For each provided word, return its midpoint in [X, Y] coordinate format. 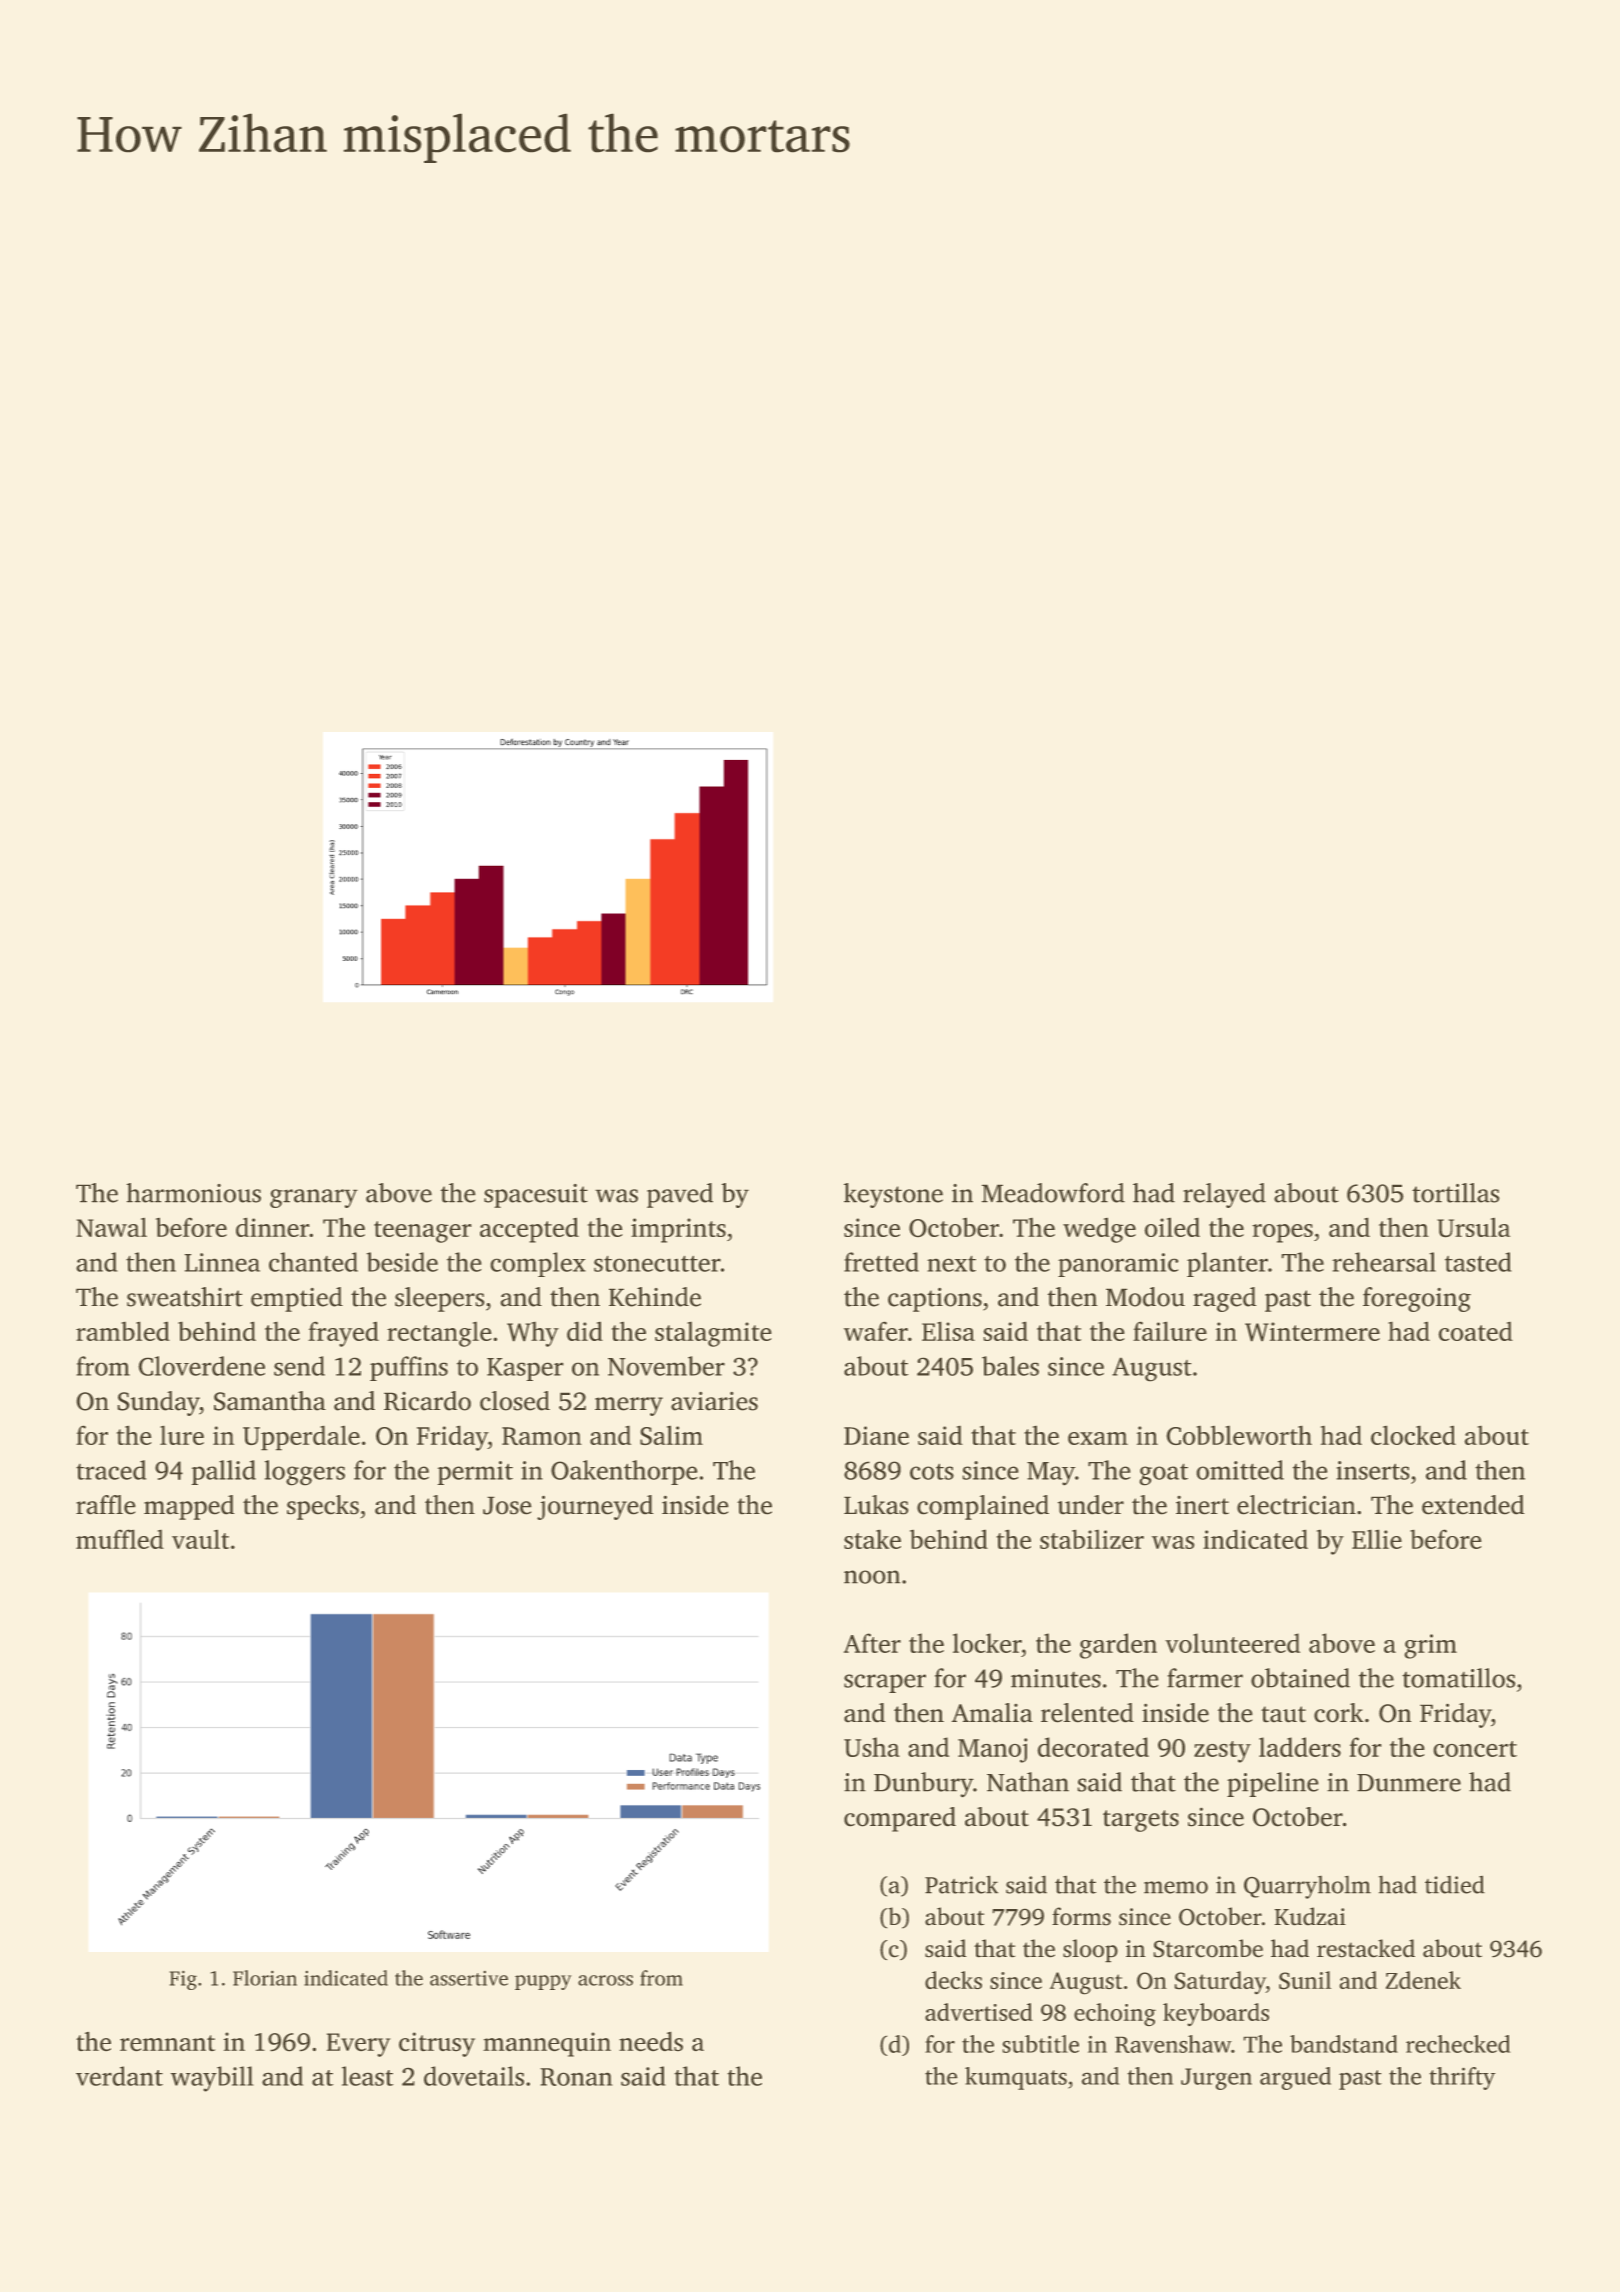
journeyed [595, 1507]
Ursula [1473, 1227]
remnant [167, 2043]
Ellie [1377, 1539]
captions [935, 1300]
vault [200, 1539]
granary [314, 1198]
